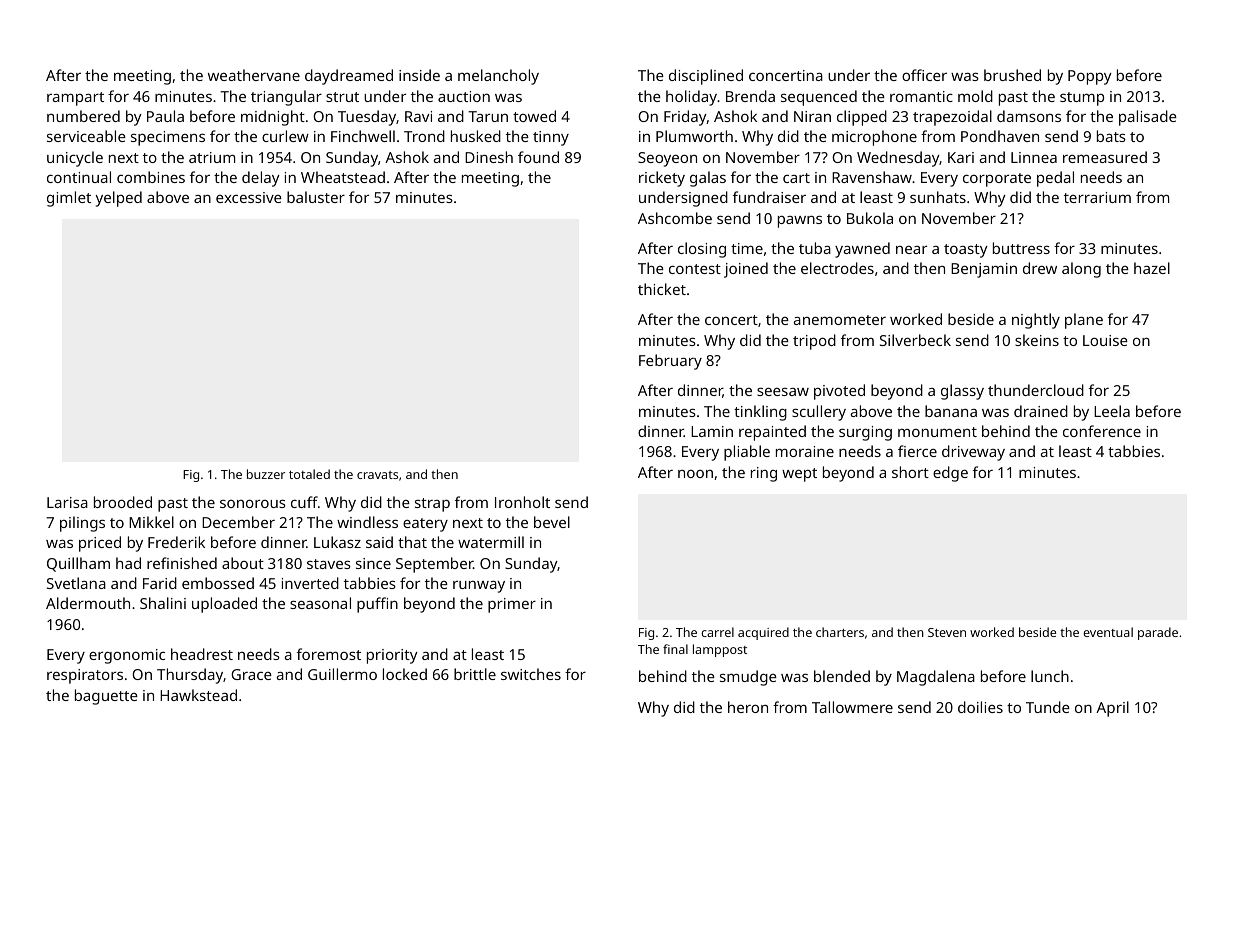 This image has width=1233, height=952. I want to click on Poppy, so click(1090, 77).
